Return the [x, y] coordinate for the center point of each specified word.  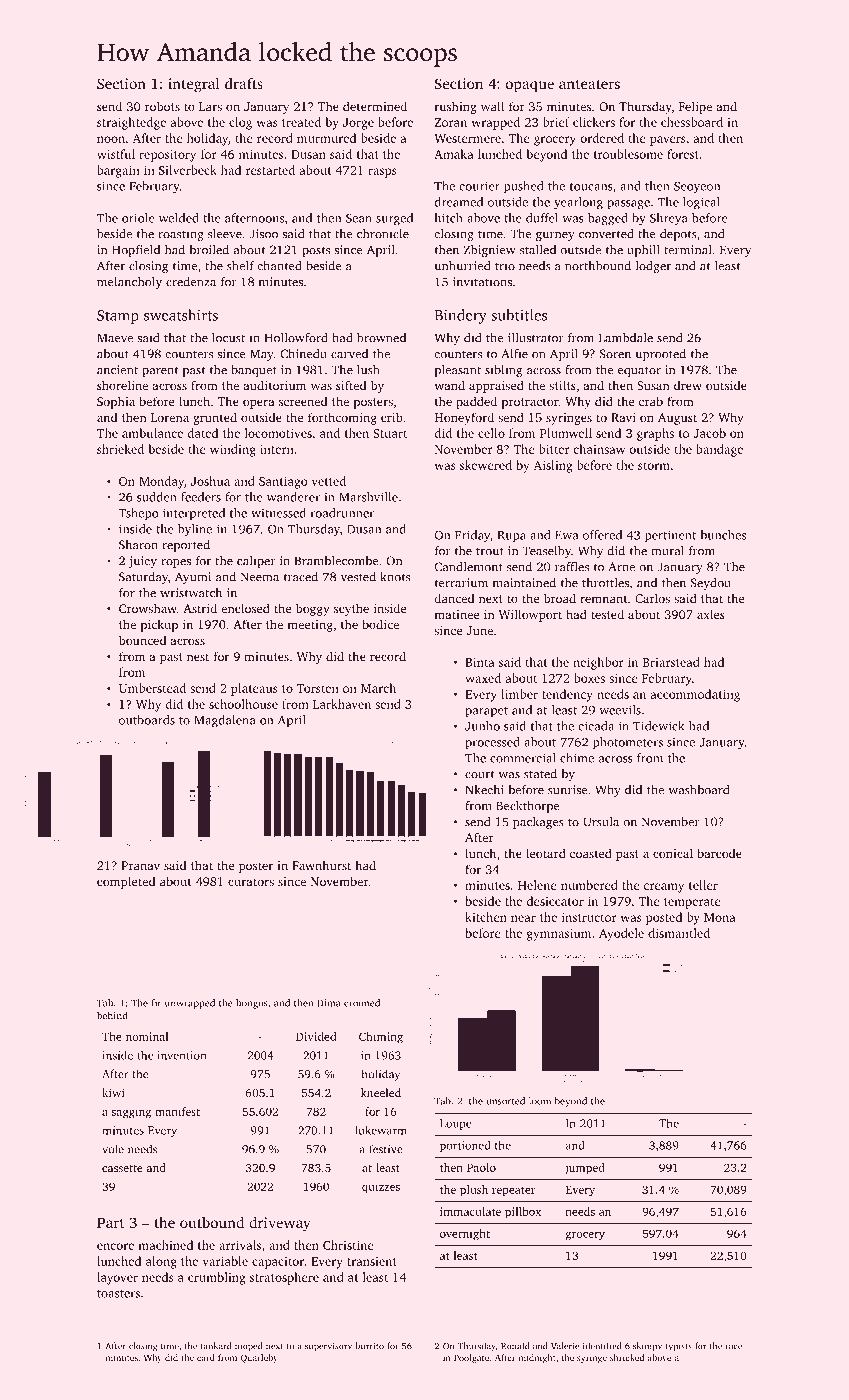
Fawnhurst [321, 865]
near [523, 918]
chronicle [383, 234]
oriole [138, 218]
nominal [147, 1036]
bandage [719, 450]
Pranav [140, 865]
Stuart [390, 433]
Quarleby [259, 1358]
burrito [370, 1346]
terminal [687, 250]
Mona [720, 917]
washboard [698, 790]
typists [678, 1347]
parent [160, 371]
